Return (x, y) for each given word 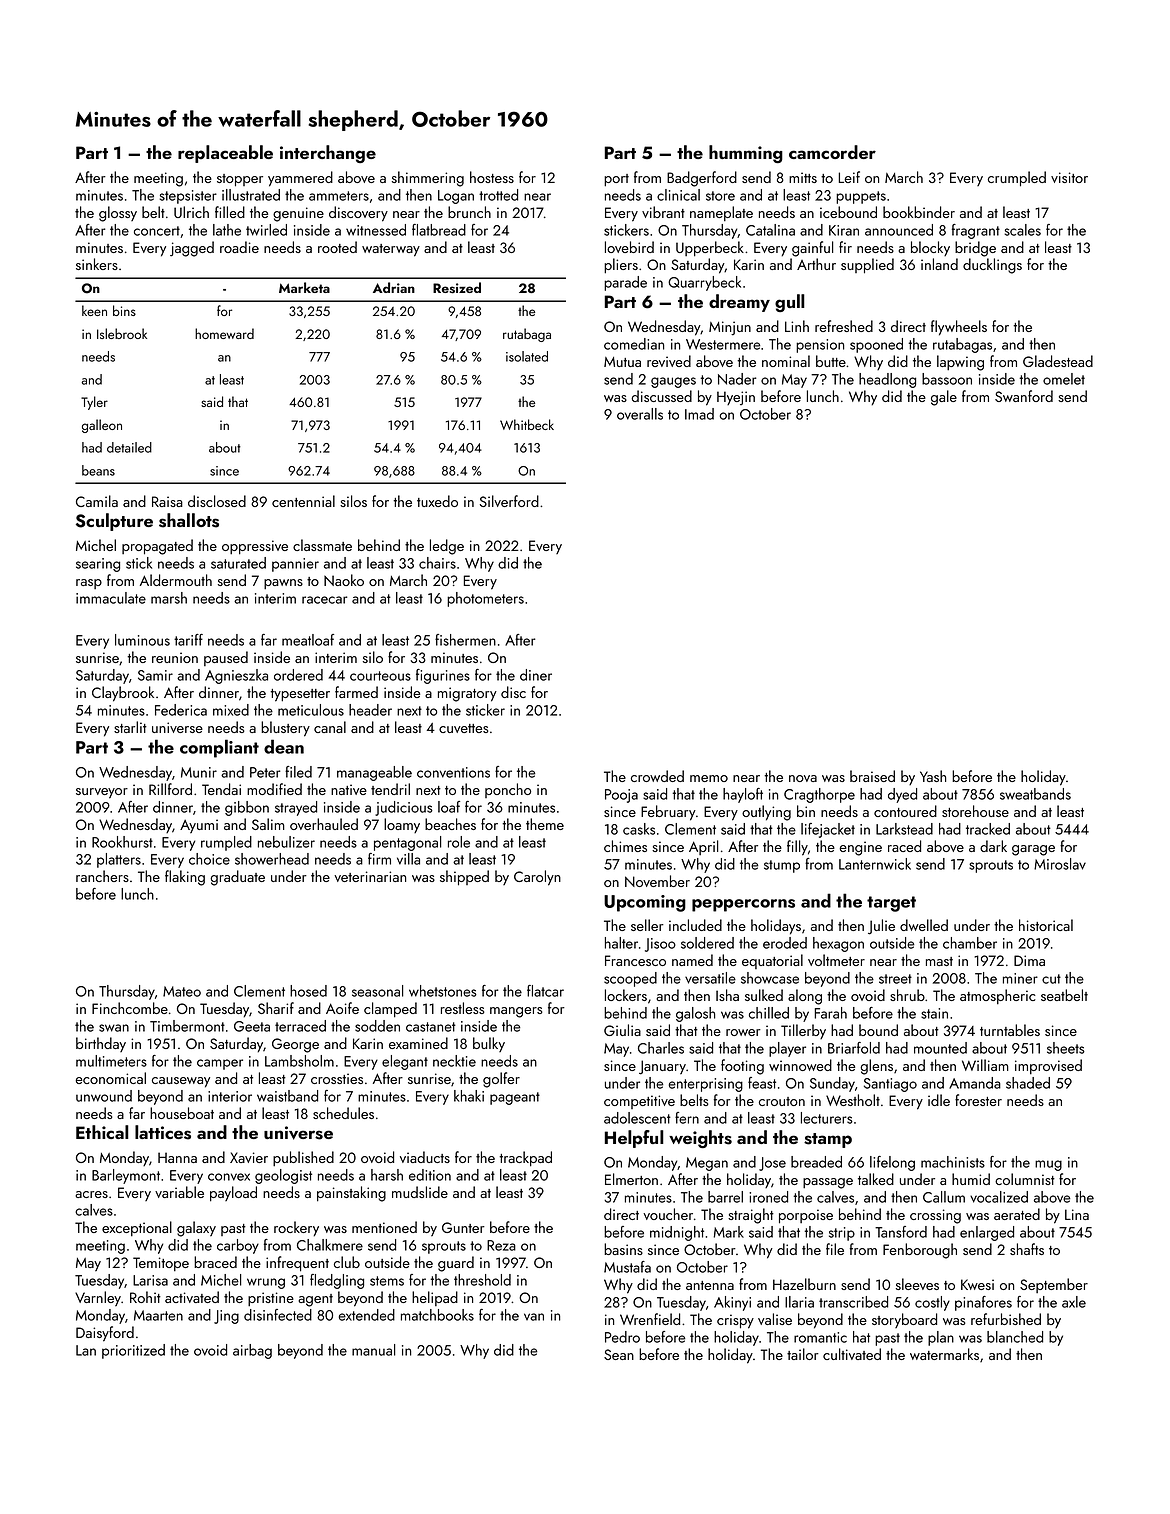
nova (803, 778)
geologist (283, 1176)
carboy (238, 1246)
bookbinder (919, 212)
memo (709, 778)
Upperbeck (710, 249)
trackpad (525, 1159)
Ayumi (199, 826)
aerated (1017, 1214)
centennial (303, 501)
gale (944, 398)
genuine (298, 214)
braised (872, 776)
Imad (699, 414)
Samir (155, 675)
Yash (933, 776)
